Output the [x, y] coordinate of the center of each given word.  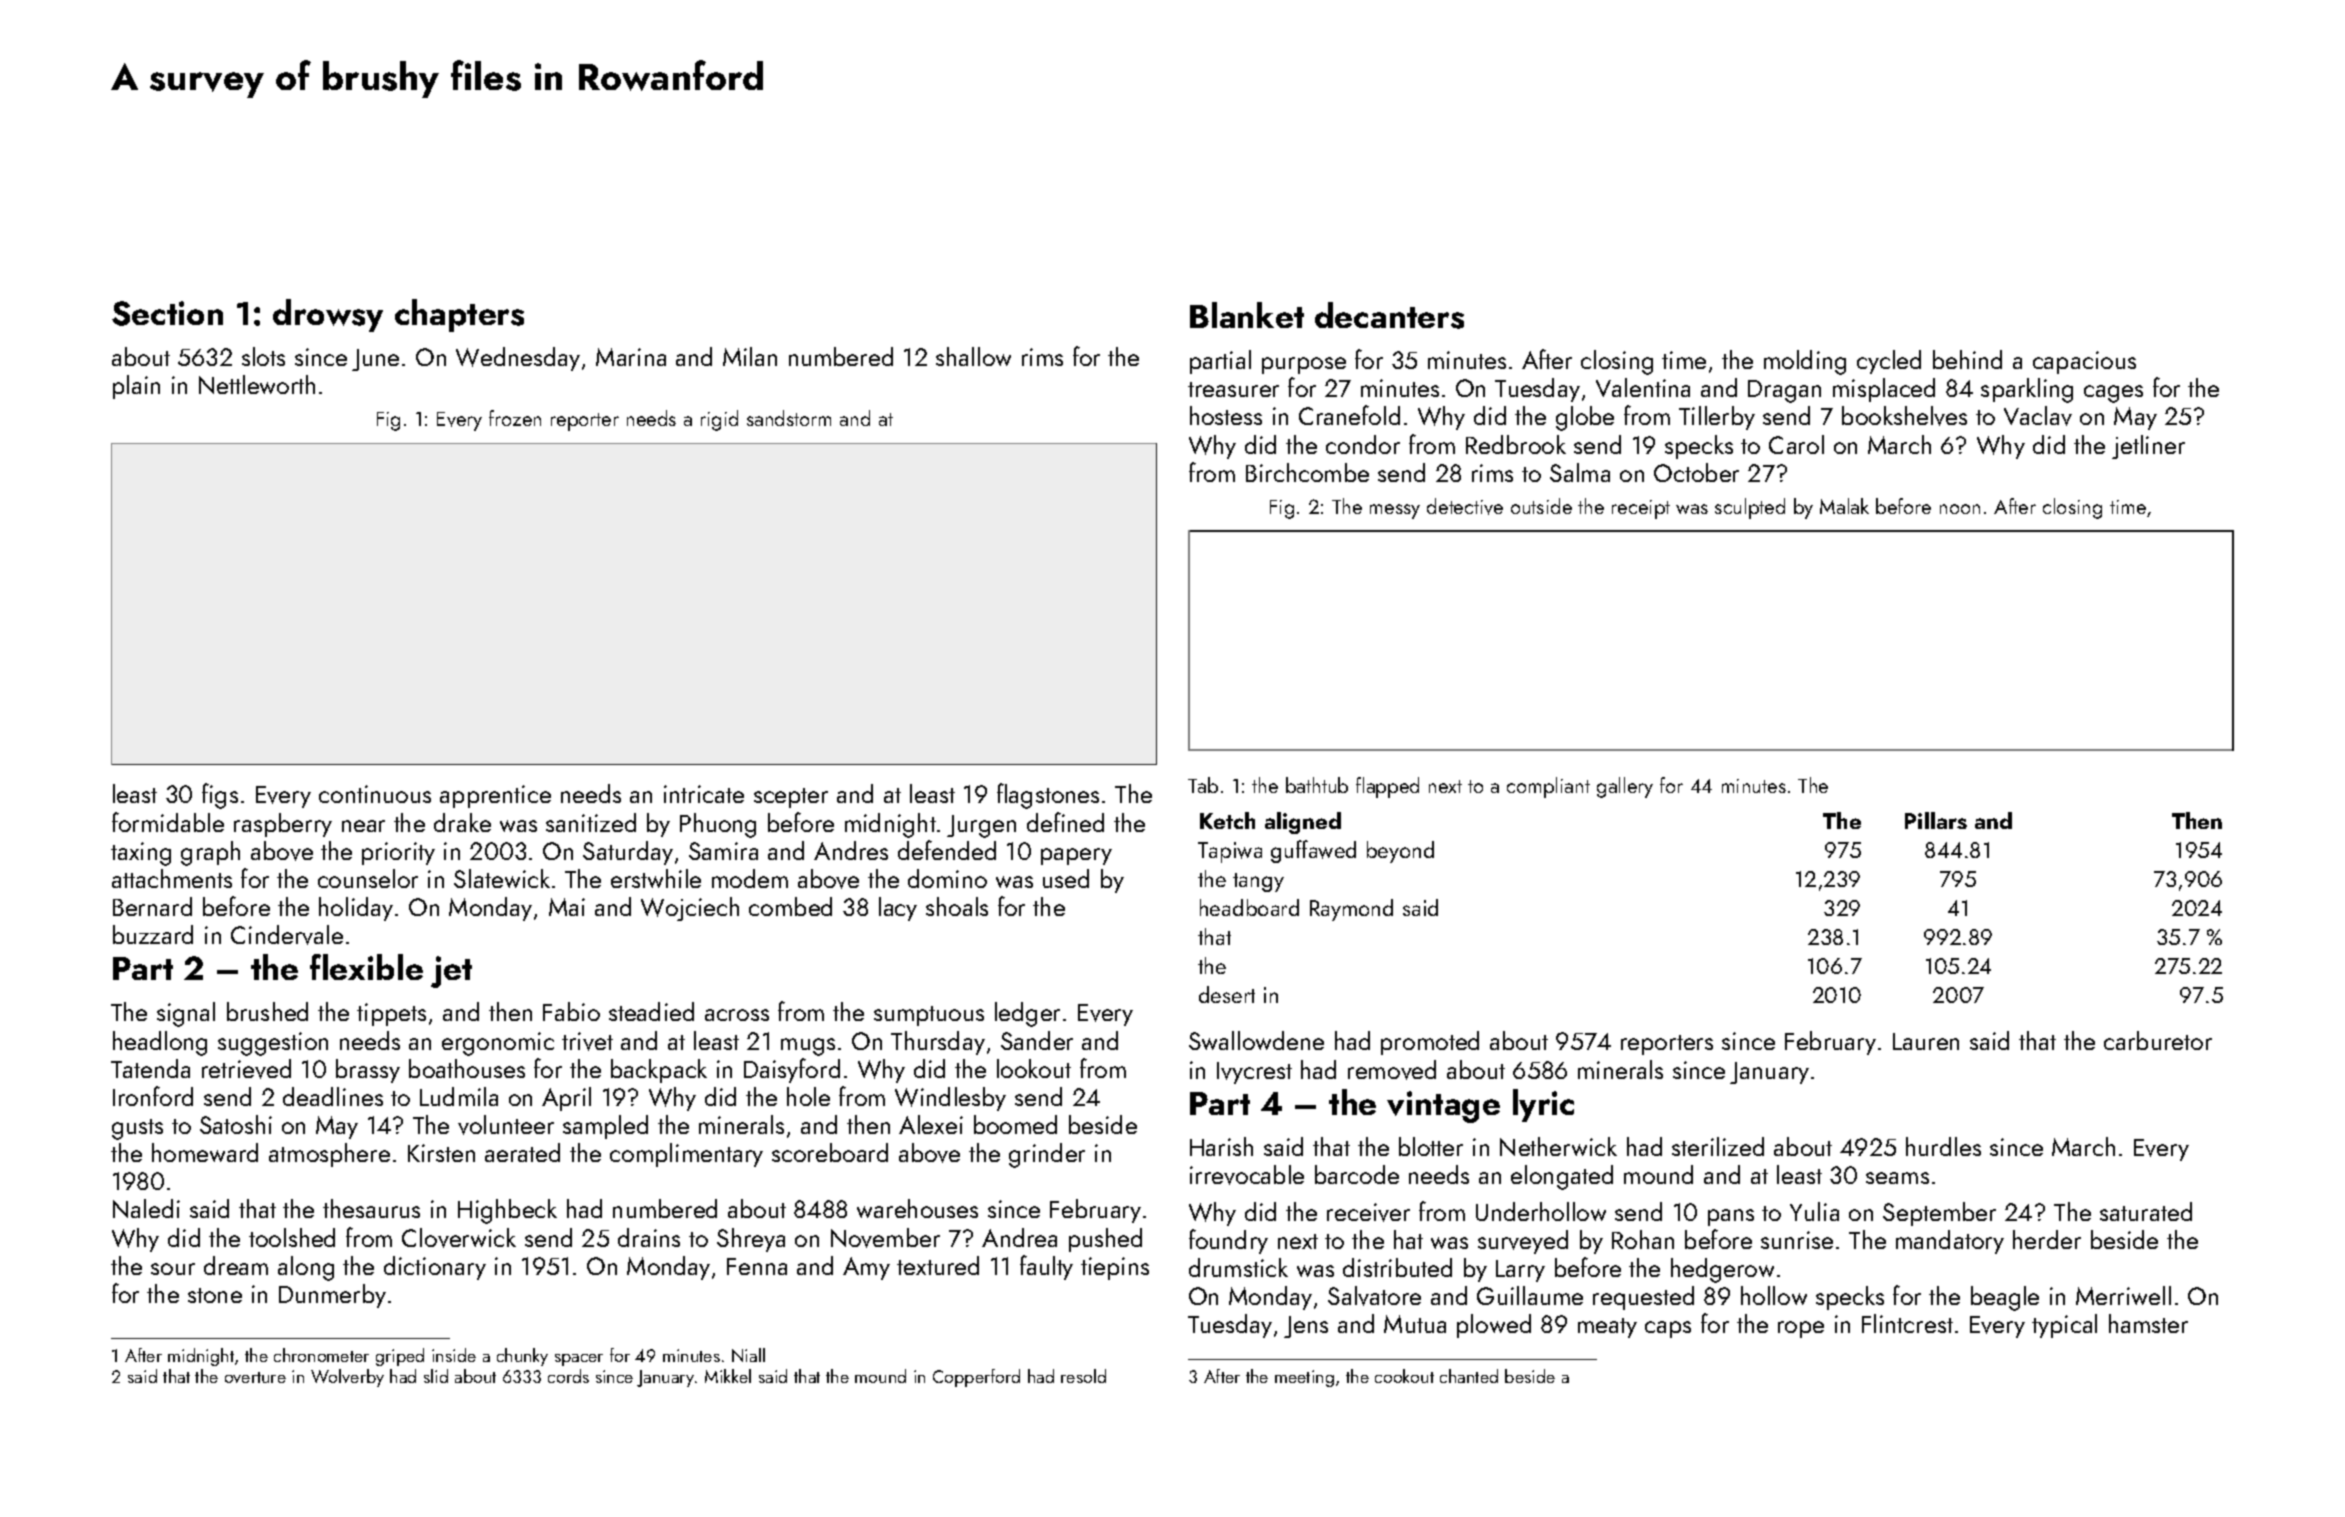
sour [173, 1269]
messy [1395, 511]
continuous [375, 794]
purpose [1304, 365]
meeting [1304, 1378]
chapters [459, 315]
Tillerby [1717, 418]
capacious [2084, 362]
